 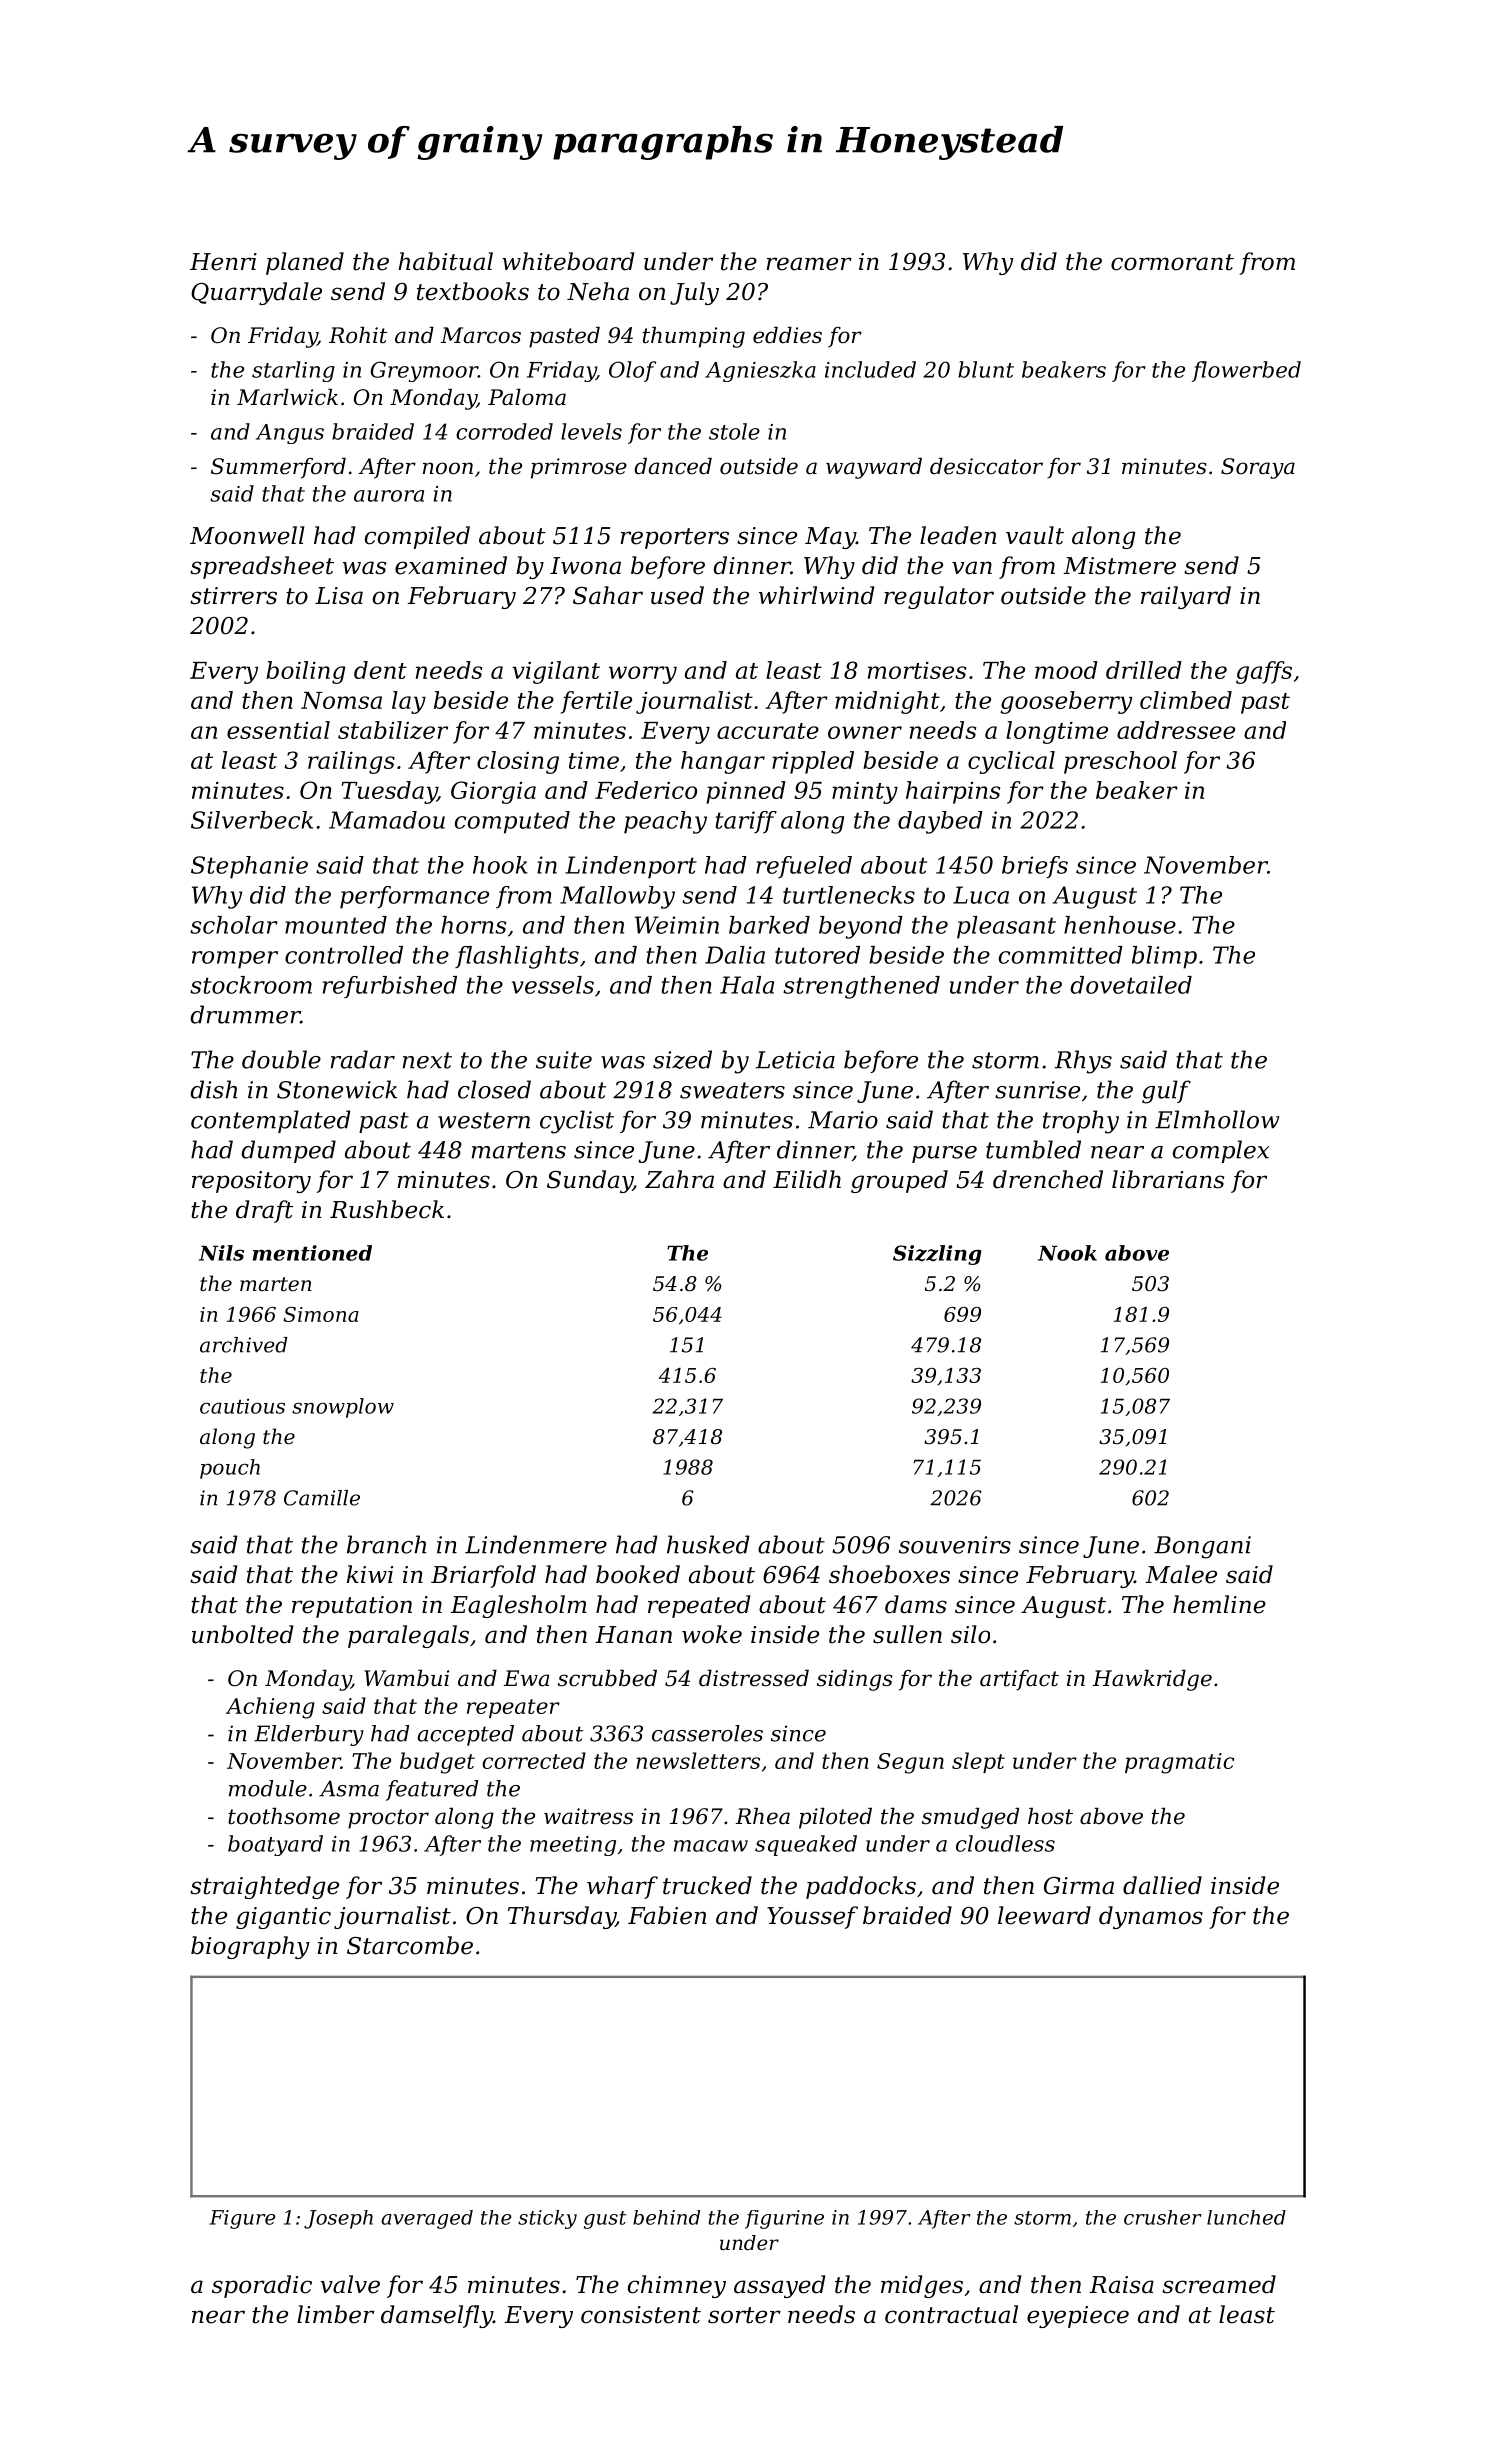 I want to click on husked, so click(x=708, y=1544).
